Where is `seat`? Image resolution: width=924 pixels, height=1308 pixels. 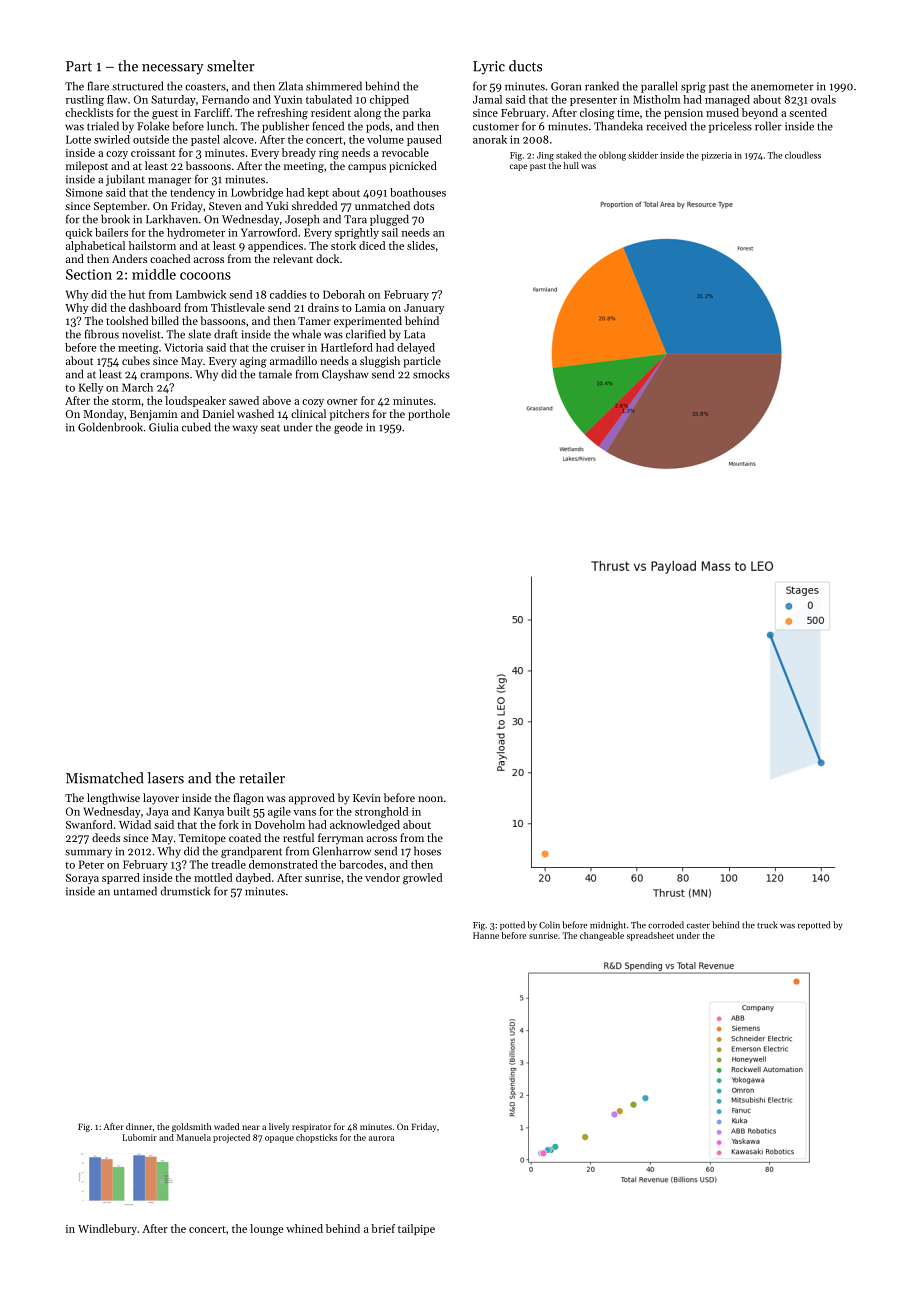
seat is located at coordinates (270, 428).
